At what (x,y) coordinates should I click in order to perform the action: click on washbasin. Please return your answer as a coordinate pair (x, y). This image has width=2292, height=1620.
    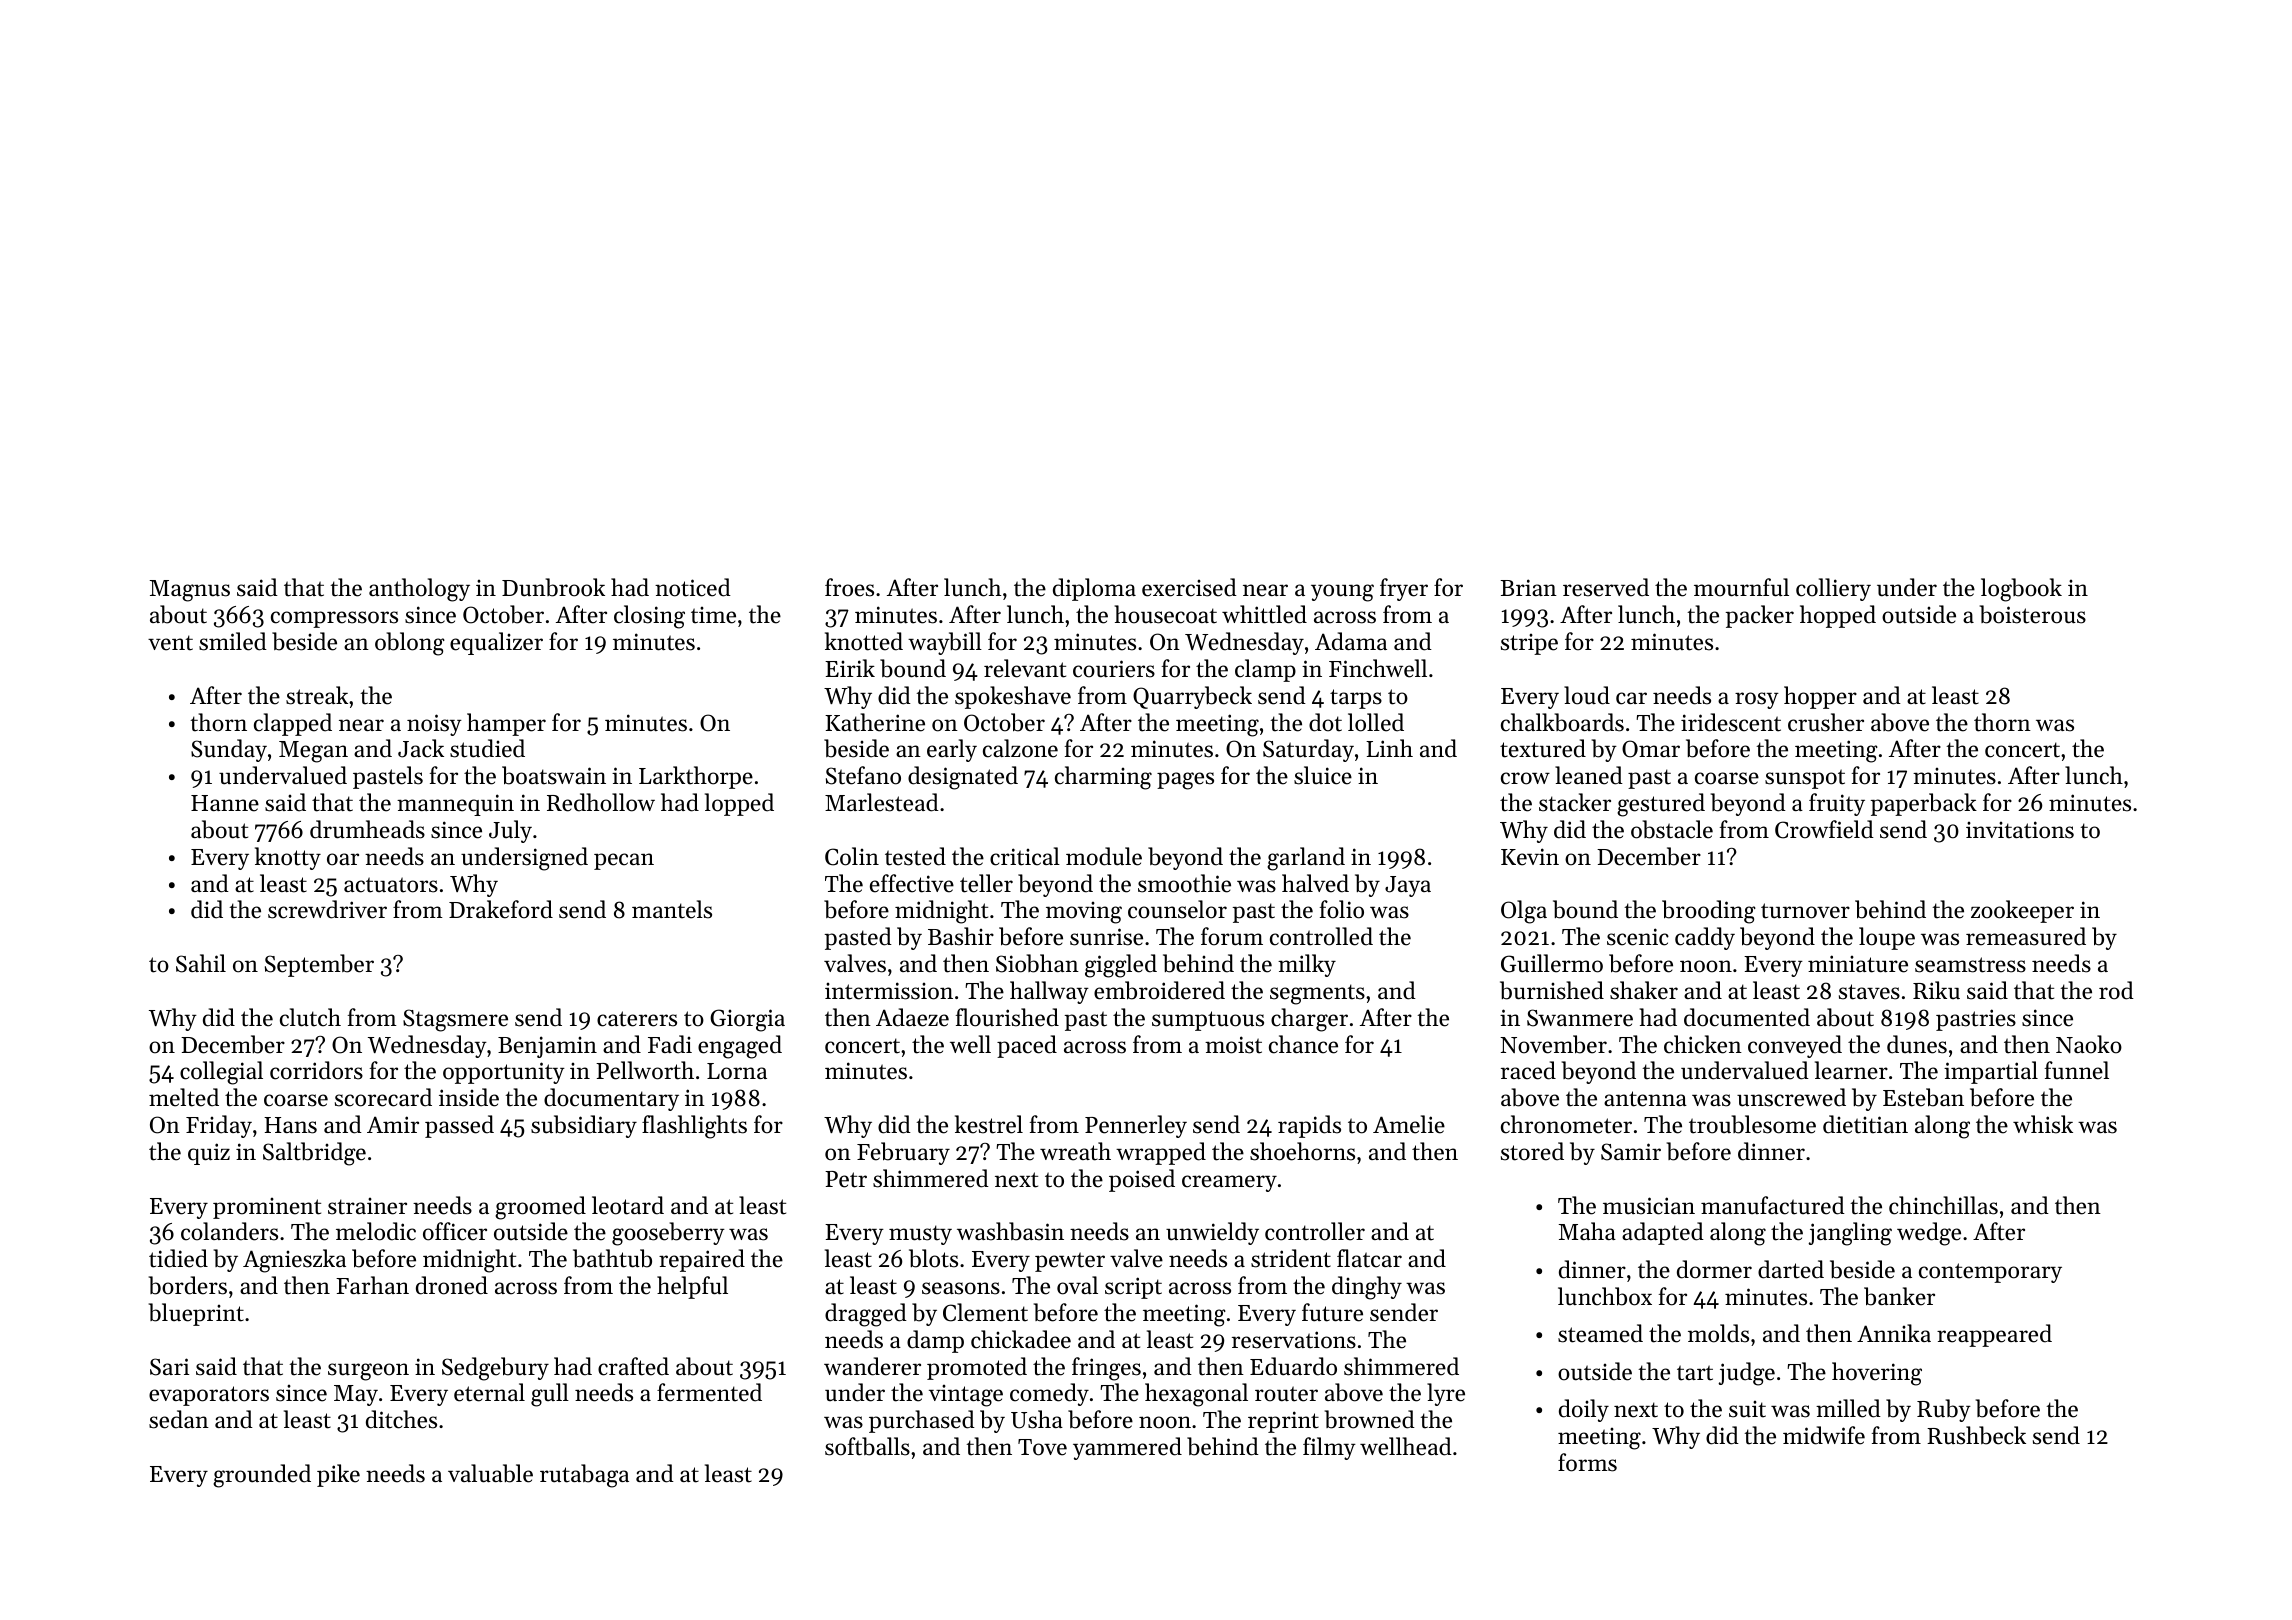
    Looking at the image, I should click on (1010, 1231).
